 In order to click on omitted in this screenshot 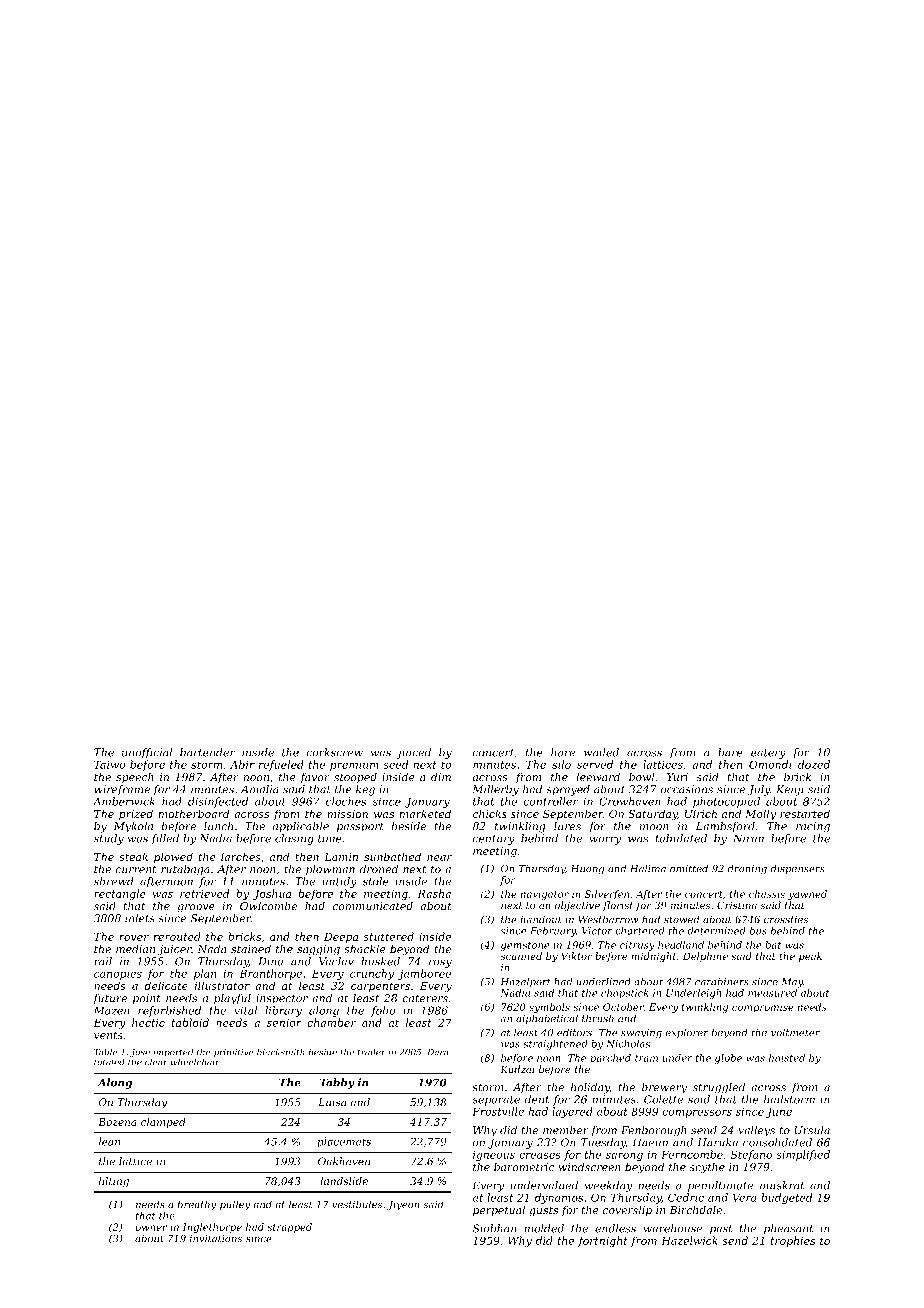, I will do `click(689, 868)`.
